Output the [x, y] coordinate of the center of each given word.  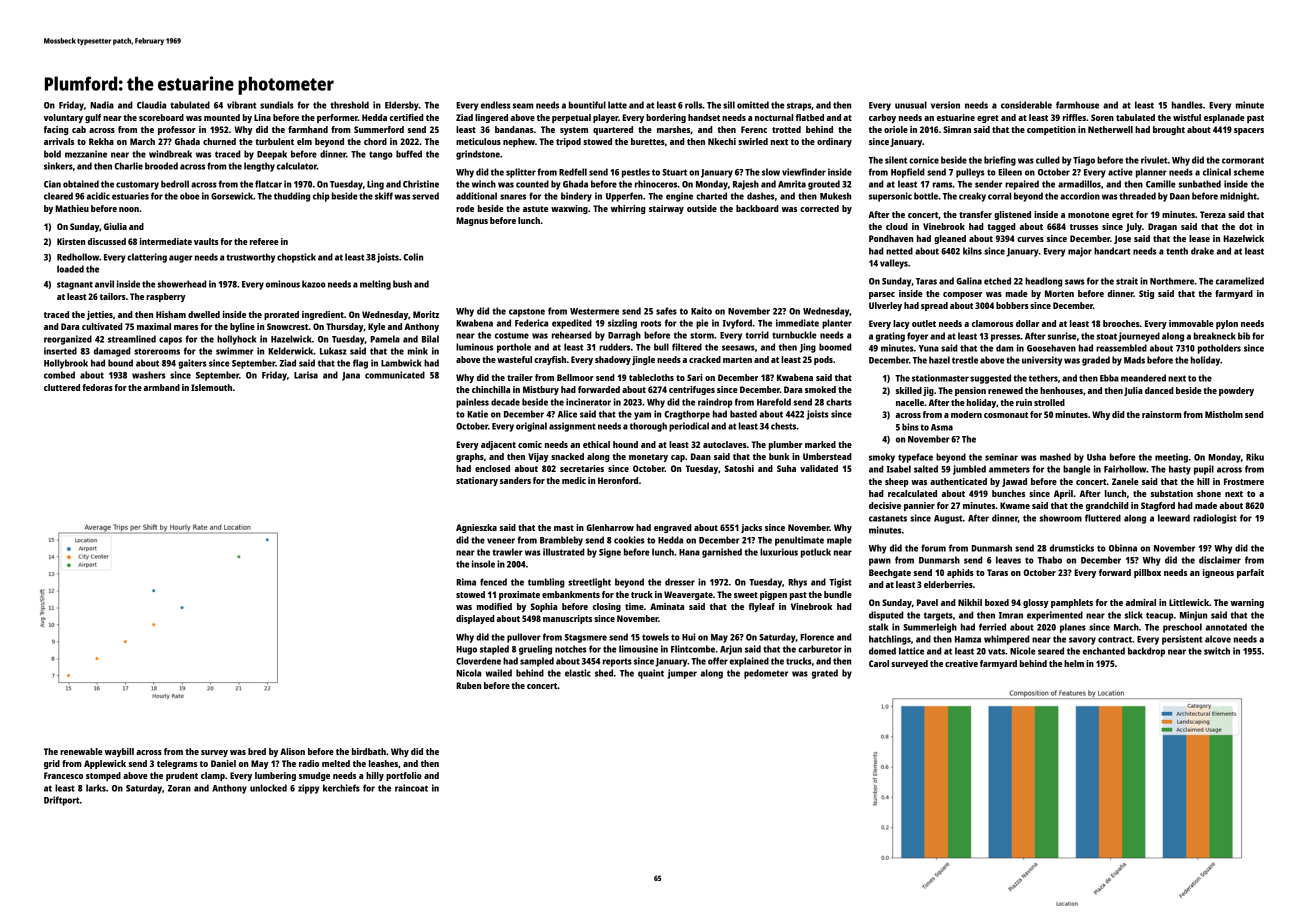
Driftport [62, 801]
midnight [1238, 197]
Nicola [468, 673]
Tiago [1084, 161]
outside [702, 208]
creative [961, 663]
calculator [297, 166]
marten [737, 360]
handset [704, 117]
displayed [475, 619]
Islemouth [211, 387]
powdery [1236, 391]
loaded [70, 269]
